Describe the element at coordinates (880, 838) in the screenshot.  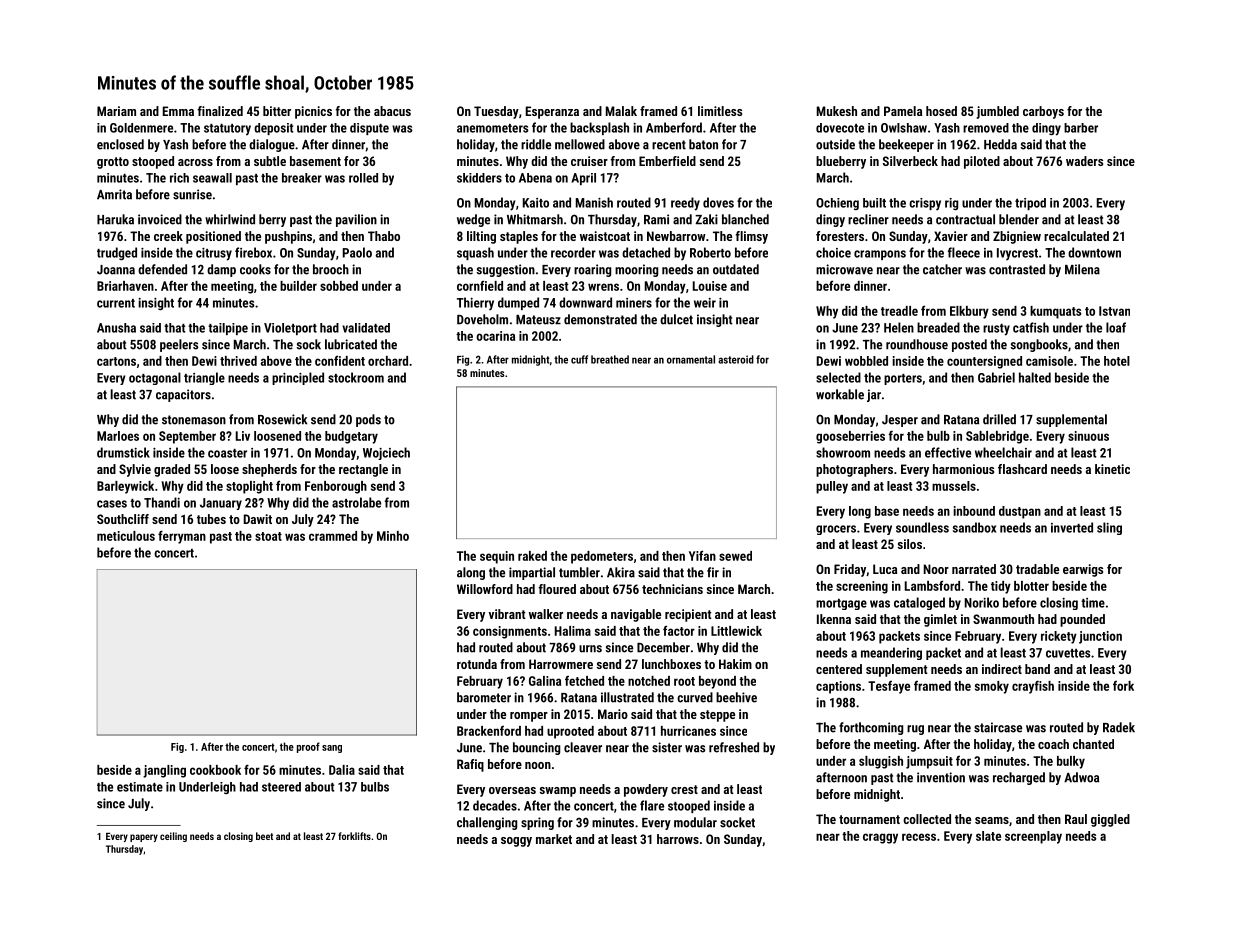
I see `craggy` at that location.
